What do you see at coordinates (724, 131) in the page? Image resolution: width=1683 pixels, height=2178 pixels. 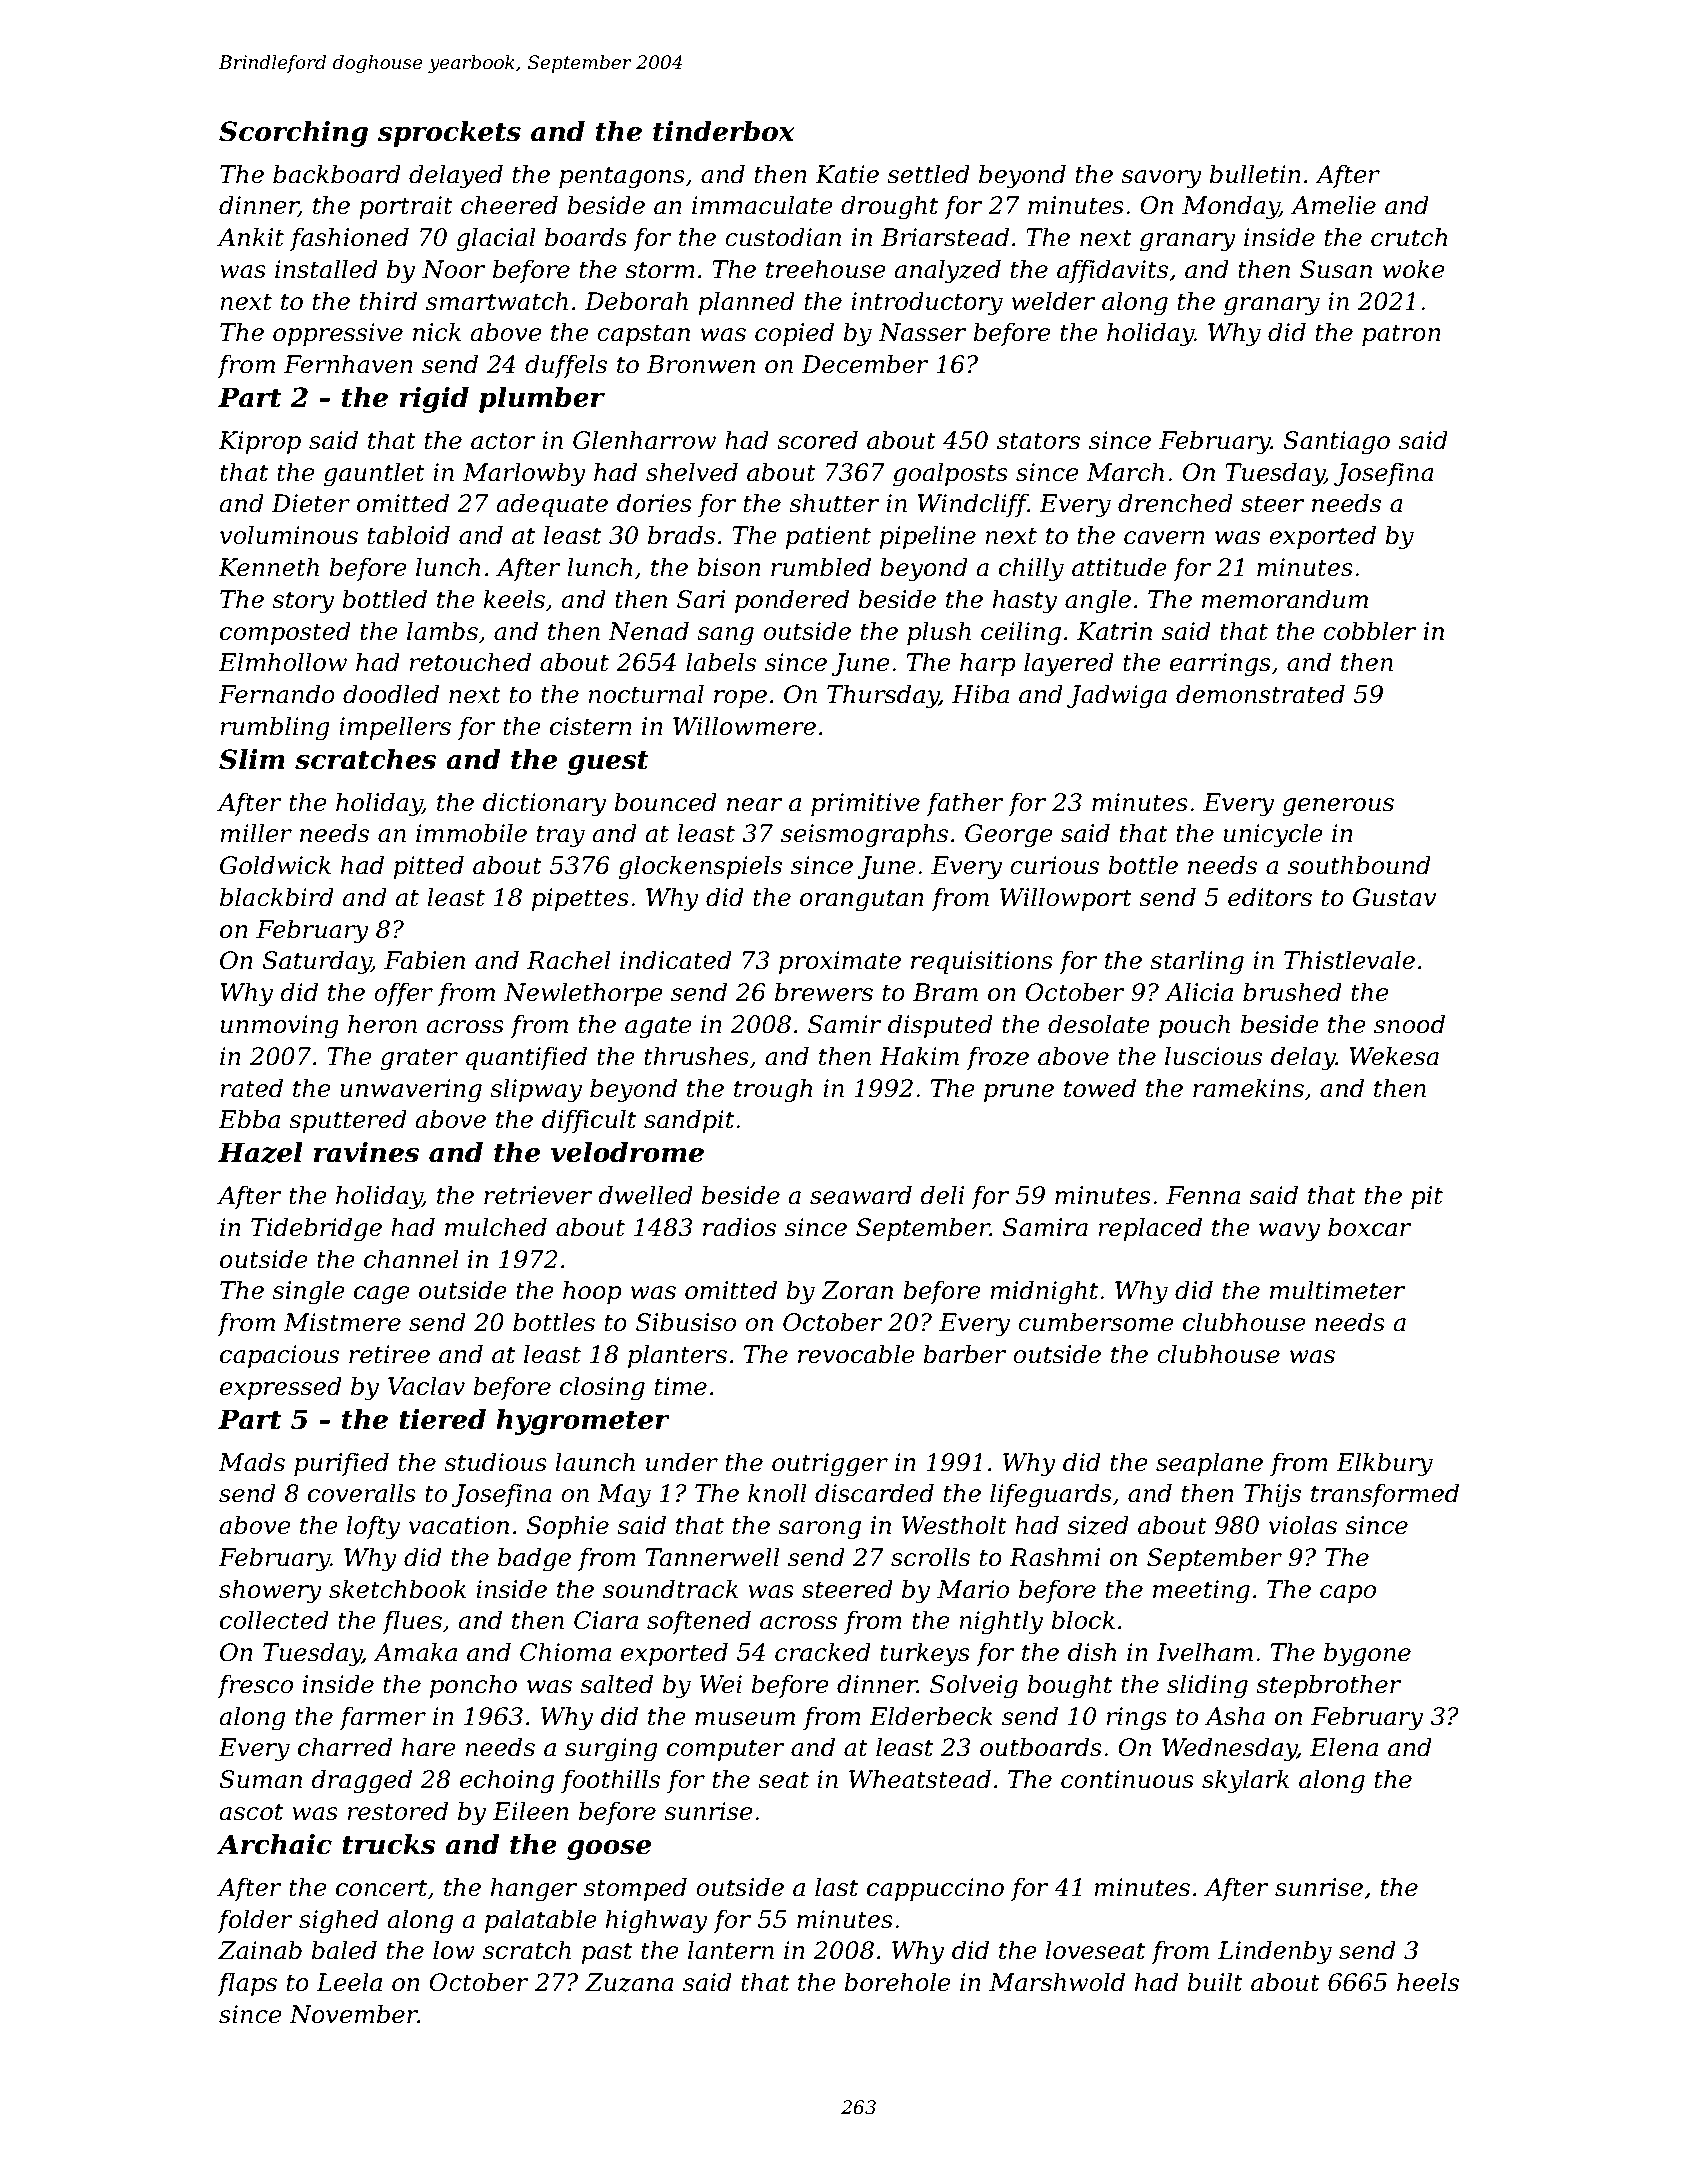 I see `tinderbox` at bounding box center [724, 131].
